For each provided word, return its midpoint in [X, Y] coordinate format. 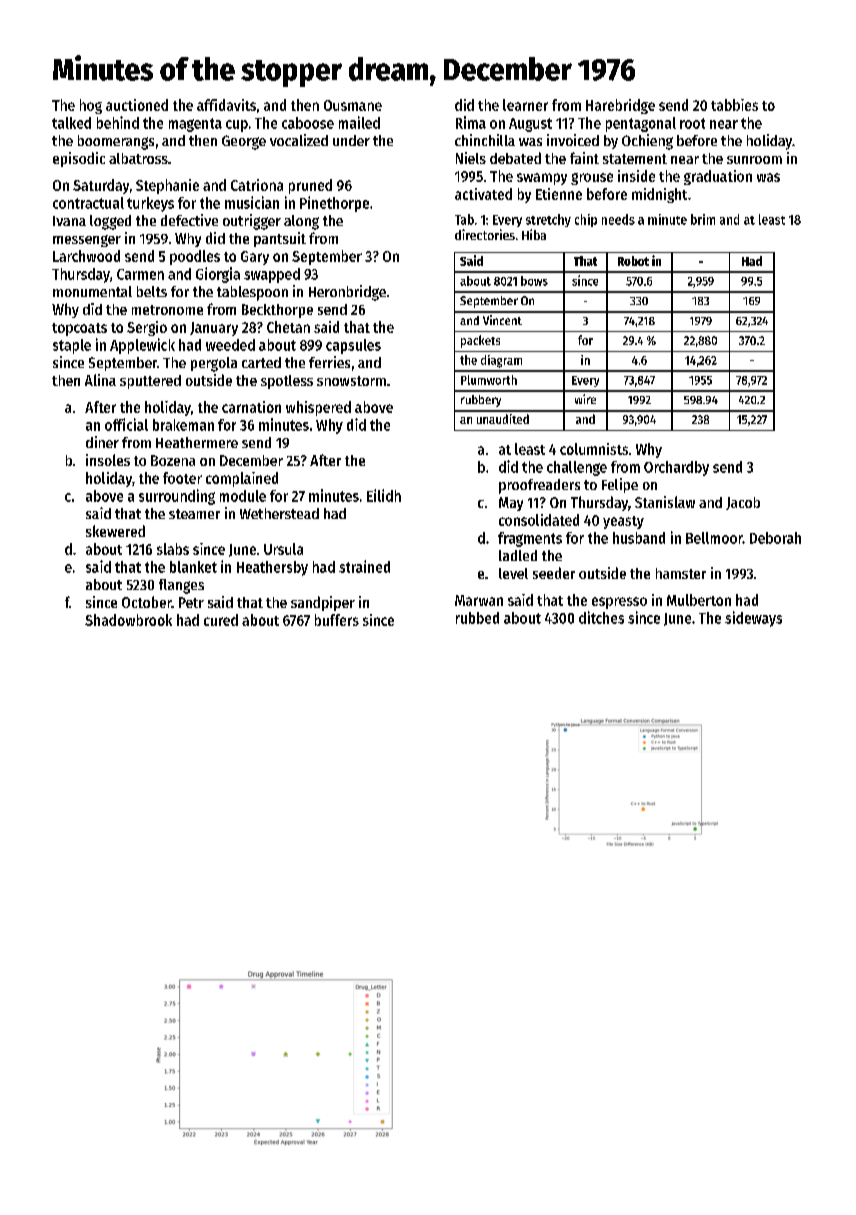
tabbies [734, 105]
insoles [108, 460]
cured [221, 620]
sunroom [754, 160]
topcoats [79, 329]
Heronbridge [347, 293]
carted [261, 362]
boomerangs [116, 142]
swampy [542, 179]
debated [515, 158]
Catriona [257, 185]
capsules [353, 346]
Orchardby [676, 468]
